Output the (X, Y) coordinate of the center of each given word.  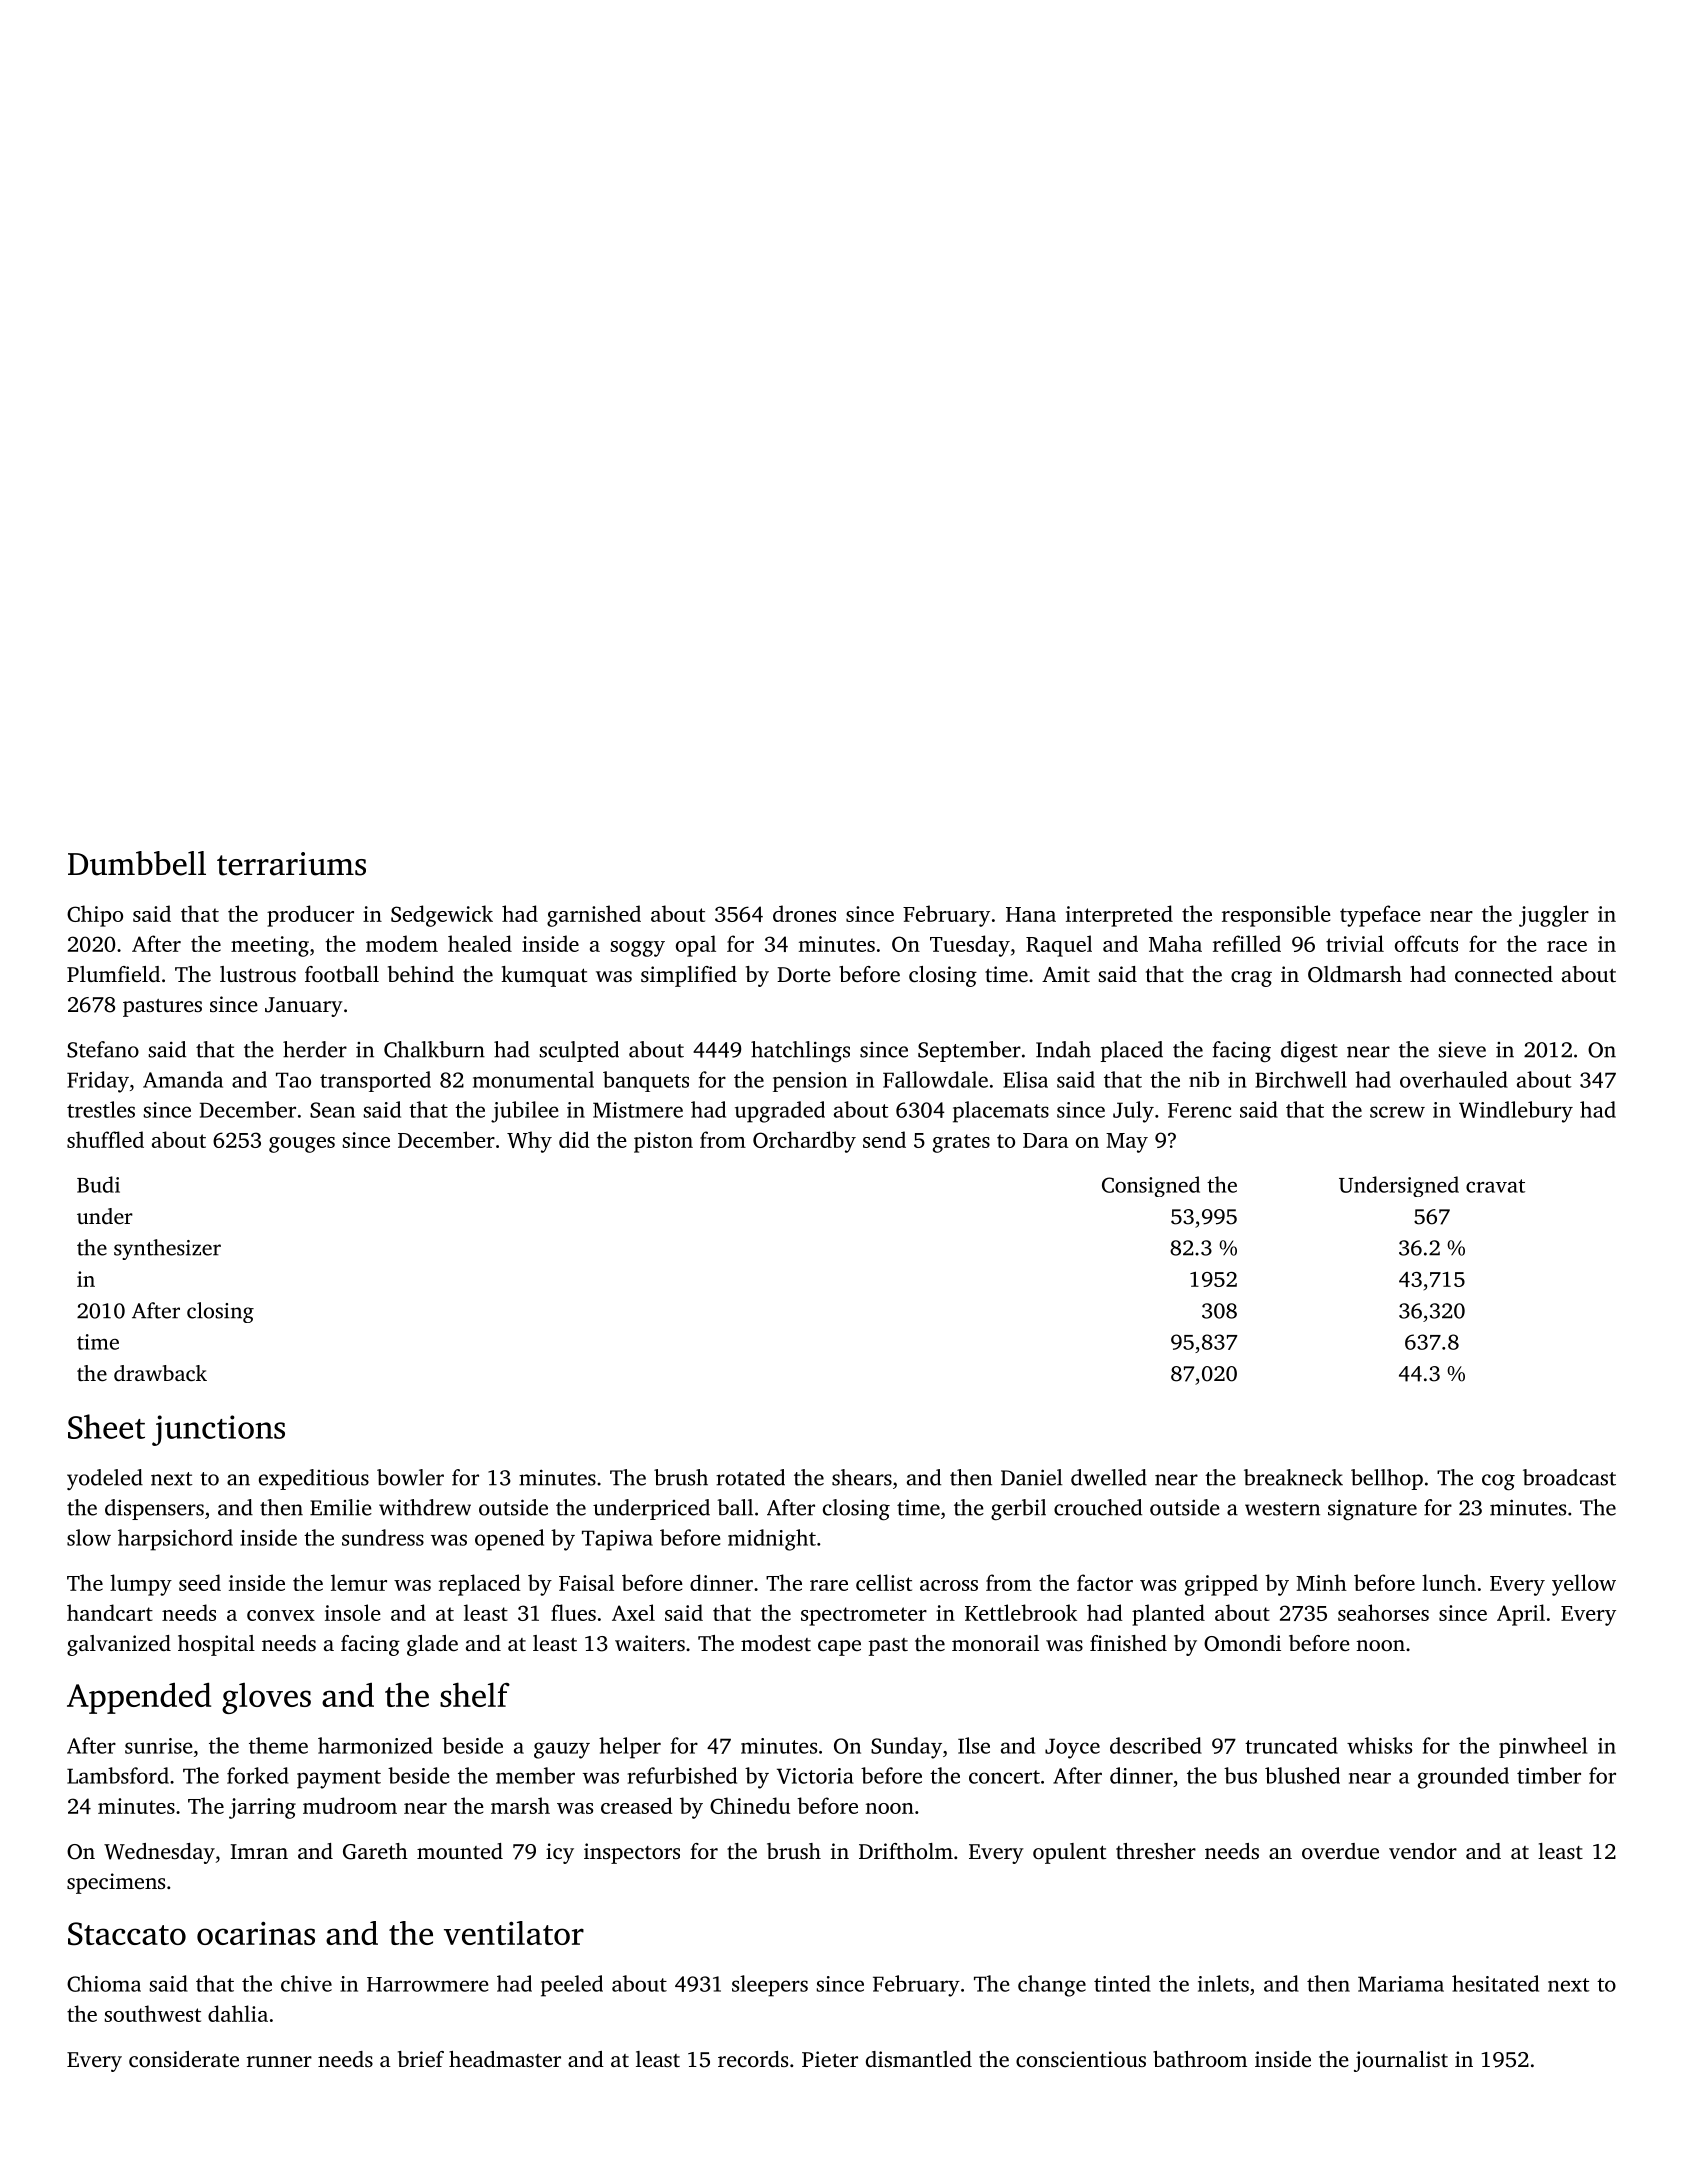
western (1282, 1509)
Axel (633, 1612)
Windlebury (1516, 1112)
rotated (750, 1477)
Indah (1063, 1049)
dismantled (919, 2059)
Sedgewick (442, 916)
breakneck (1293, 1477)
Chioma (104, 1983)
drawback (160, 1373)
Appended (139, 1698)
